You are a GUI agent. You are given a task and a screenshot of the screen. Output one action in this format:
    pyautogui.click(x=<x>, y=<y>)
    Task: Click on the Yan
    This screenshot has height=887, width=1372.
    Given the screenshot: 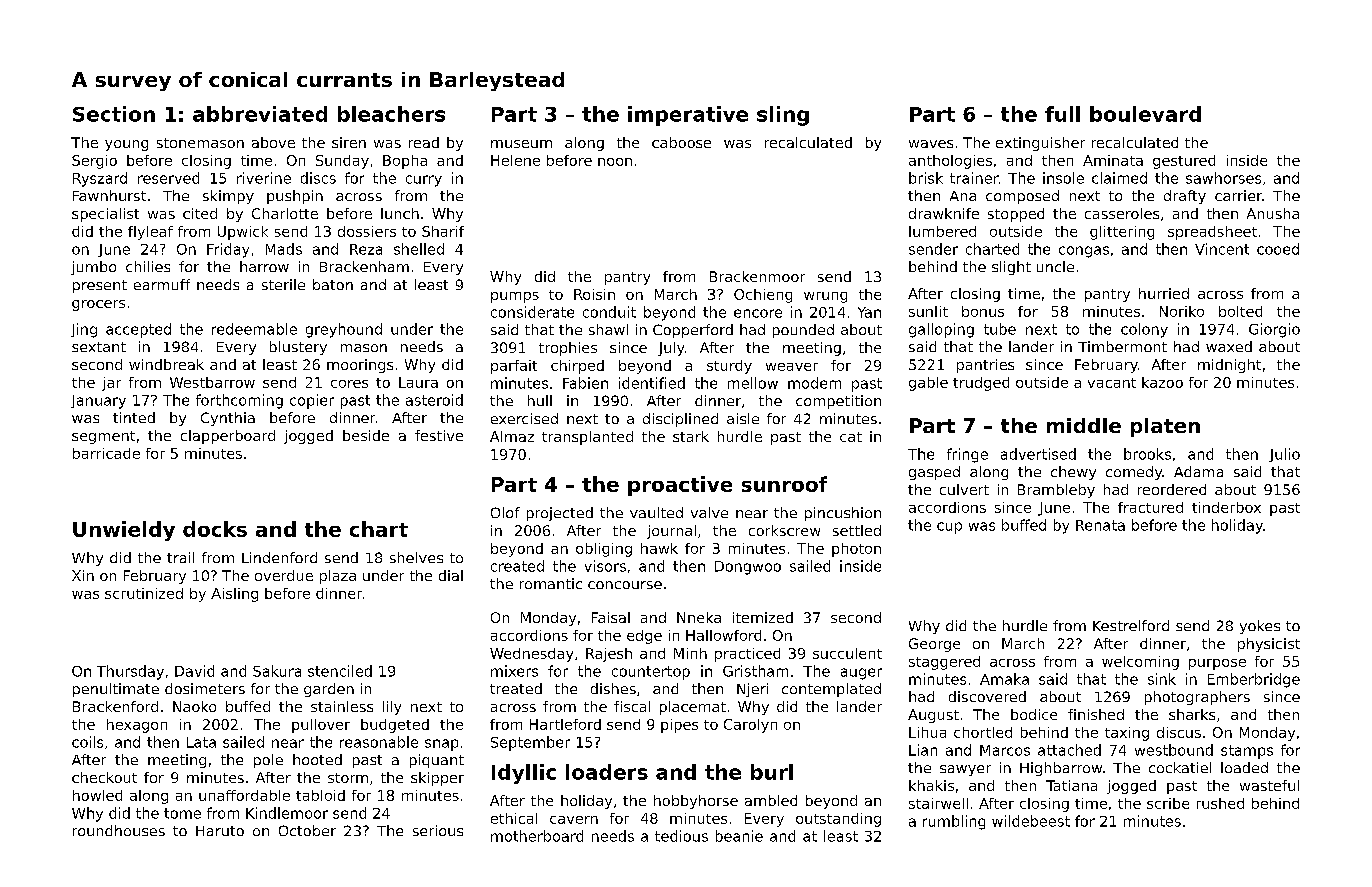 What is the action you would take?
    pyautogui.click(x=869, y=312)
